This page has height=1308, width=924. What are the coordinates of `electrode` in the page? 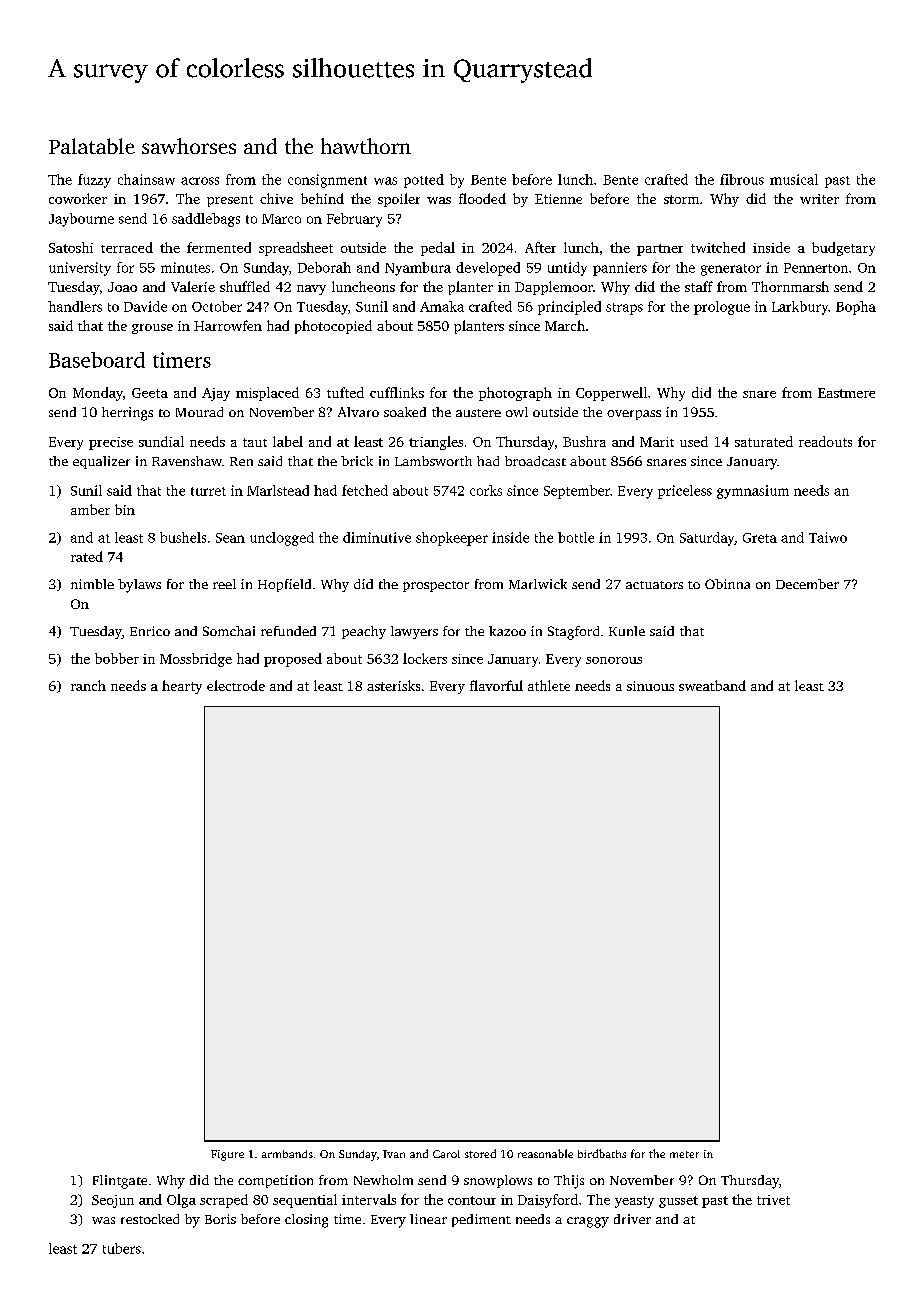 It's located at (236, 685).
